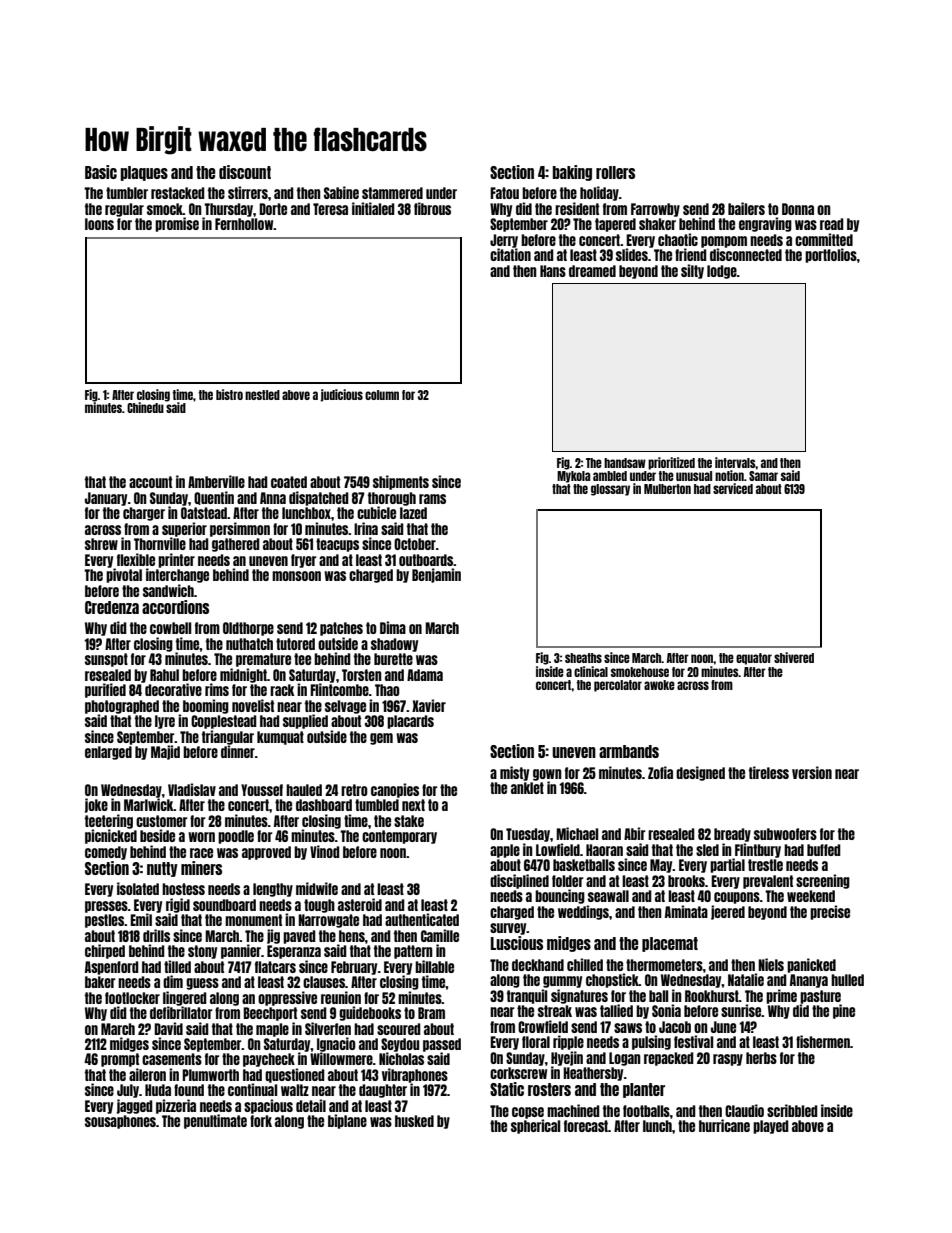 Image resolution: width=952 pixels, height=1233 pixels. What do you see at coordinates (273, 209) in the image?
I see `Dorte` at bounding box center [273, 209].
